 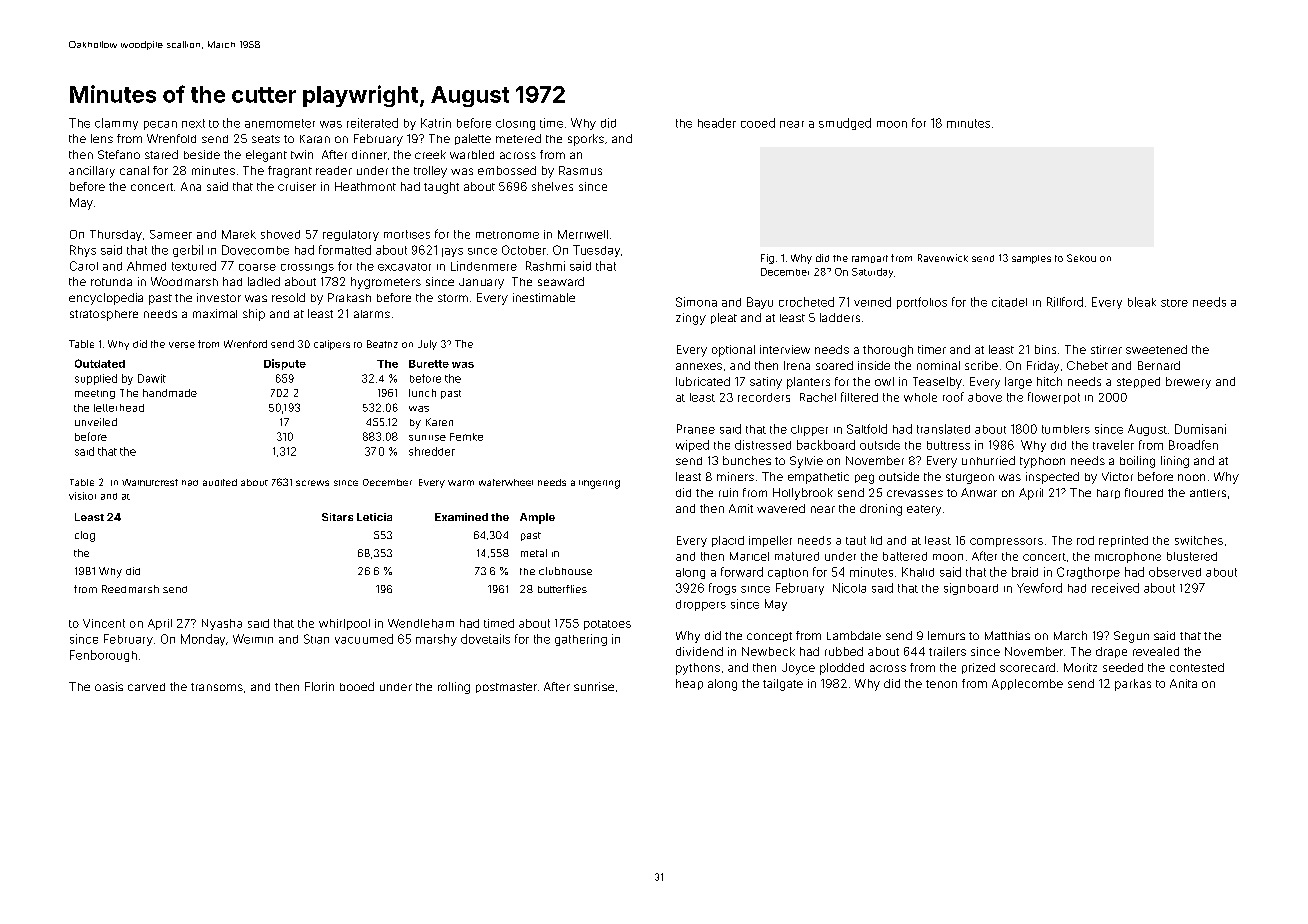 I want to click on lingering, so click(x=599, y=484).
